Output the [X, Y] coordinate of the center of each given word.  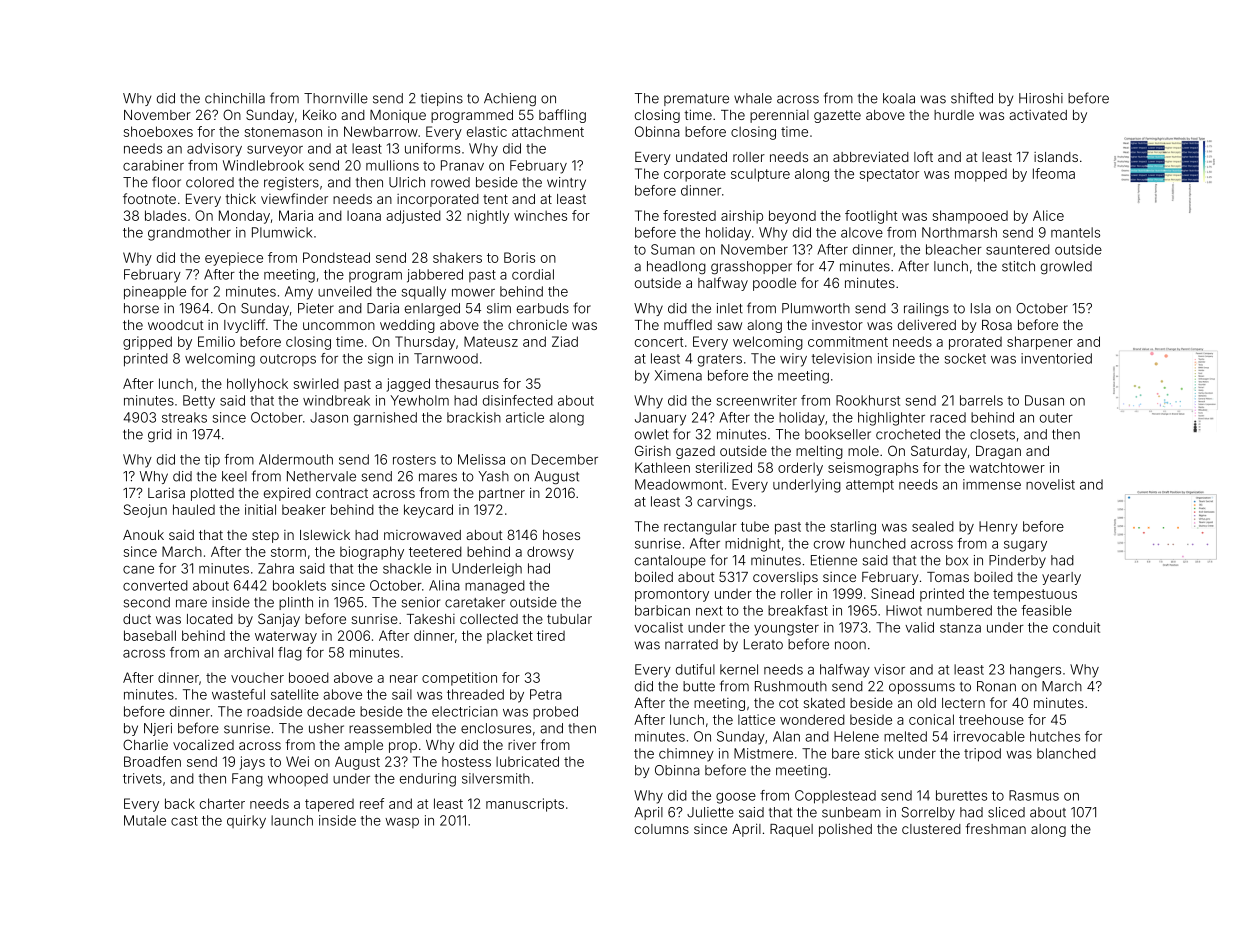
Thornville [336, 98]
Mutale [145, 820]
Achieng [510, 100]
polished [845, 830]
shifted [972, 98]
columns [662, 829]
